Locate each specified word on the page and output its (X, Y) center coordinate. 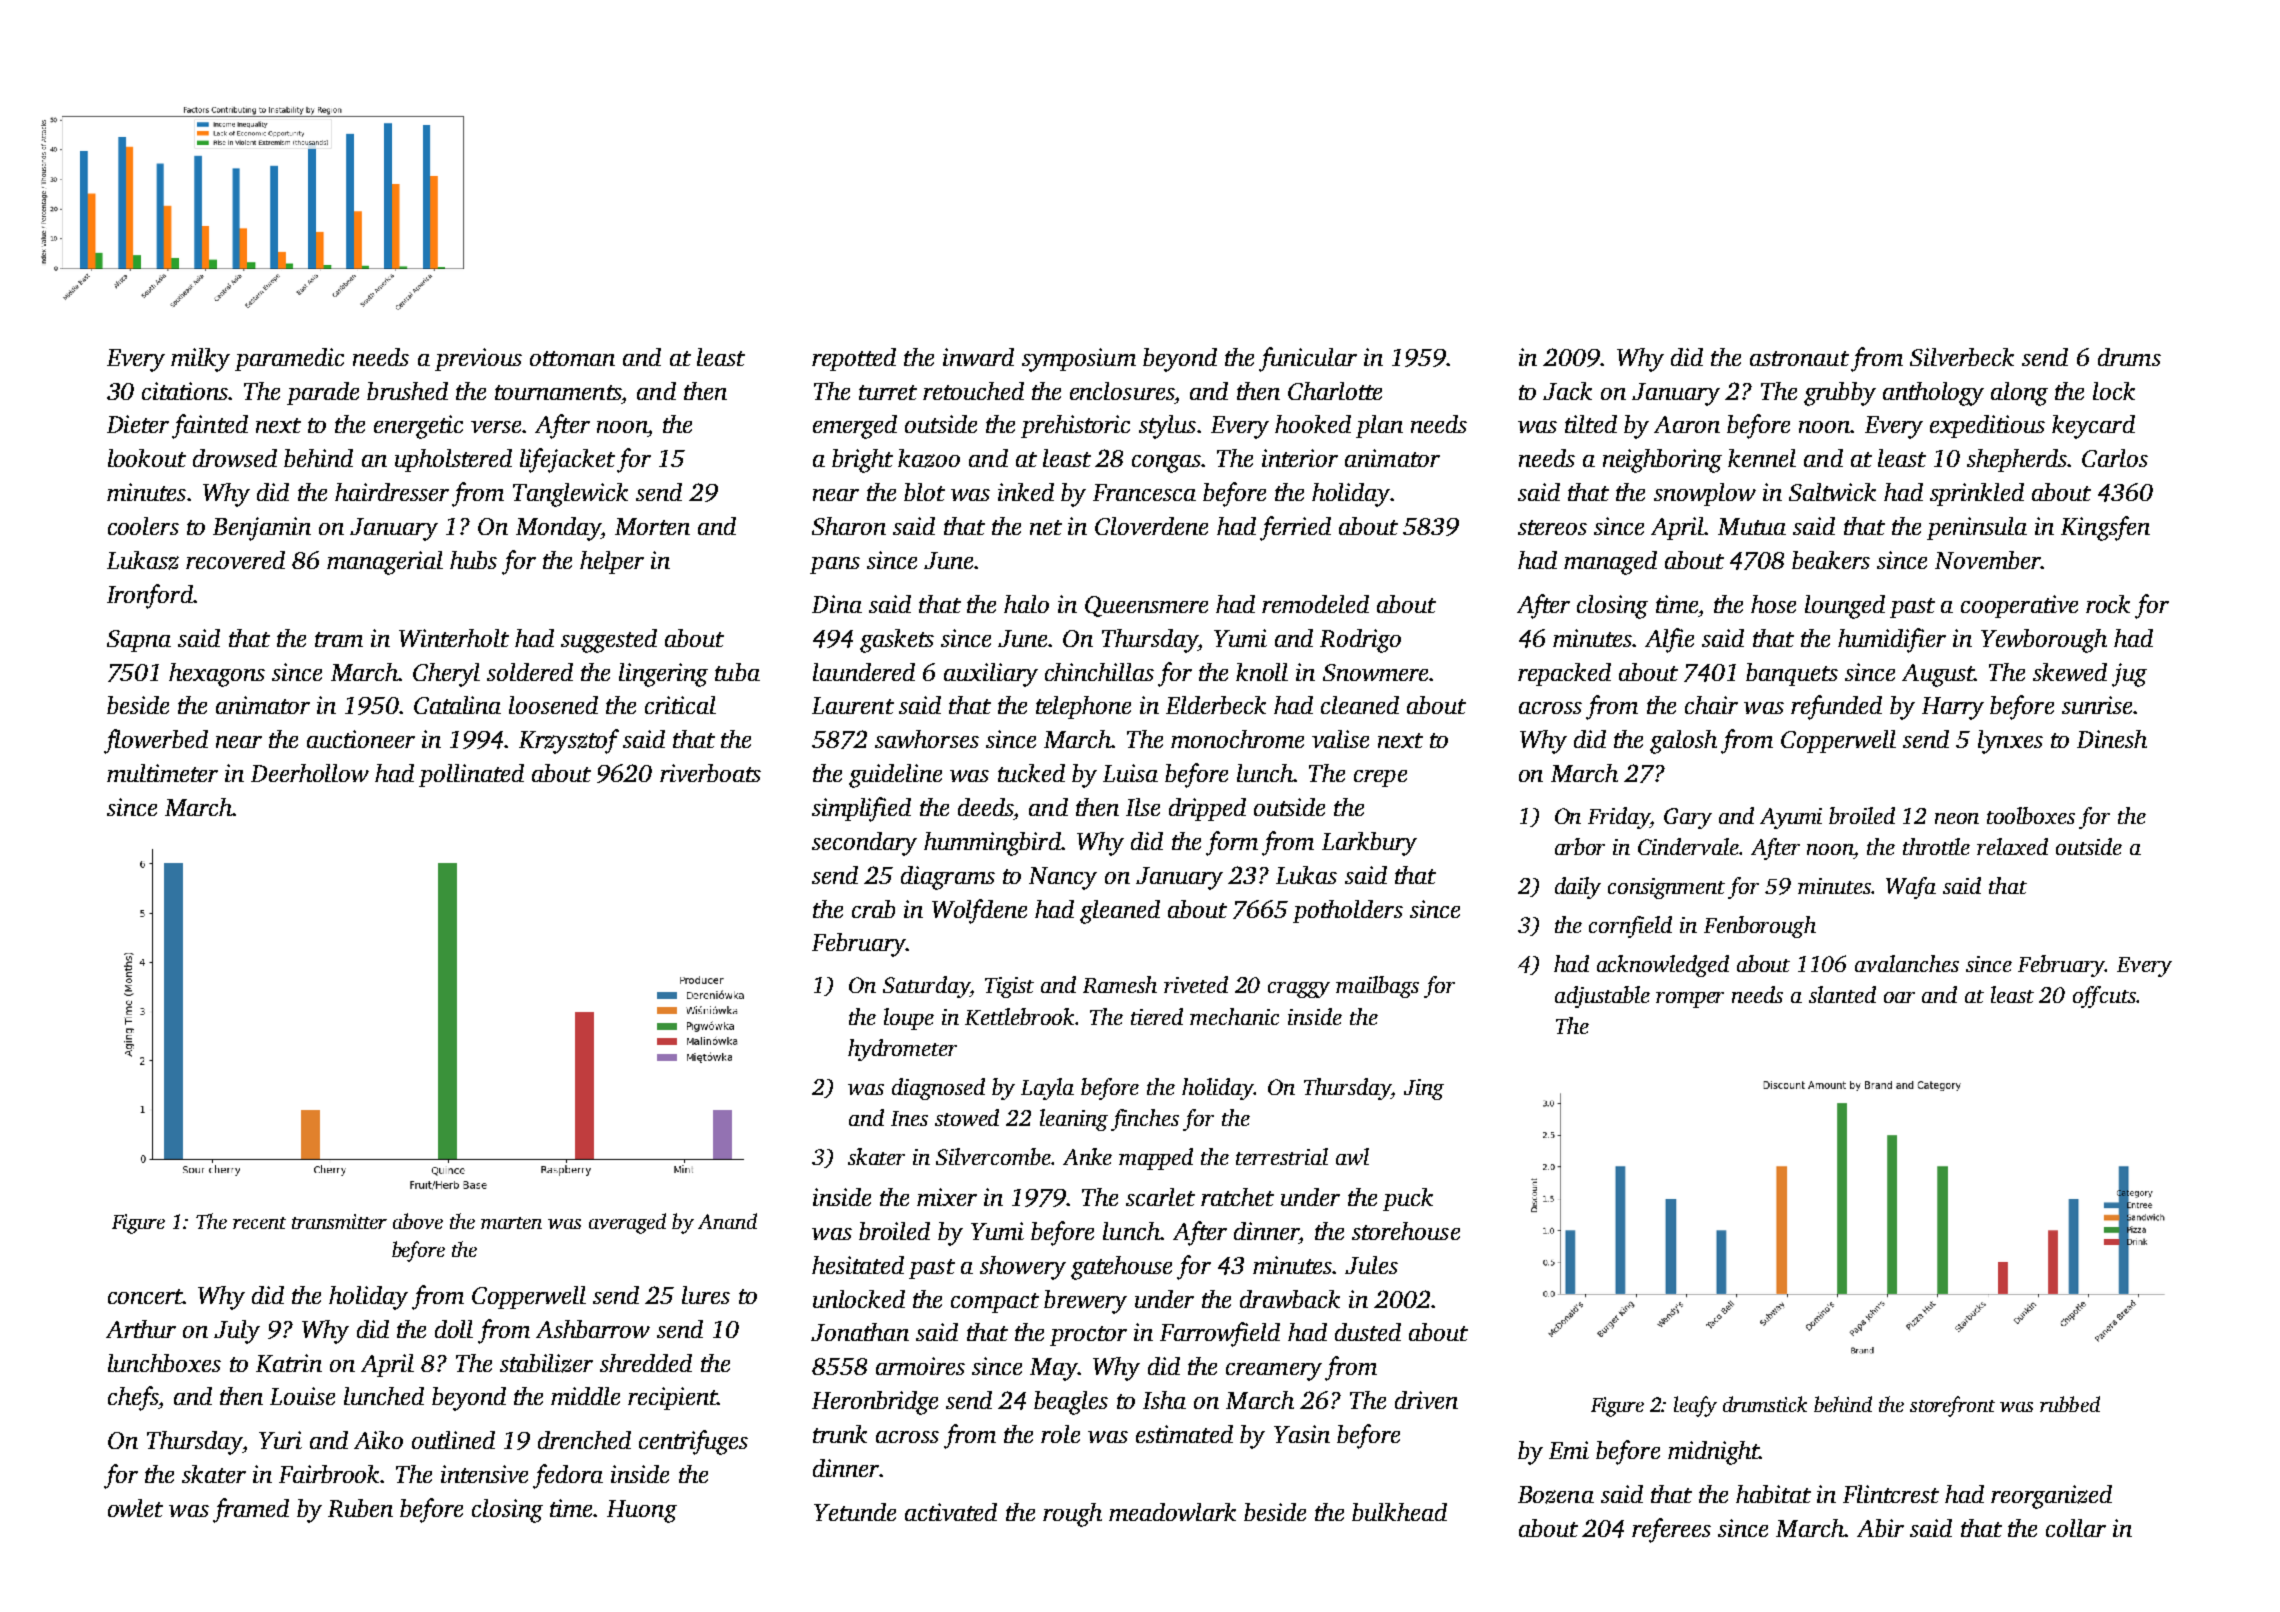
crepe (1380, 778)
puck (1408, 1199)
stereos (1552, 527)
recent (259, 1223)
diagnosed (938, 1089)
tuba (737, 672)
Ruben (360, 1508)
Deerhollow (310, 773)
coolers (143, 526)
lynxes (2010, 742)
